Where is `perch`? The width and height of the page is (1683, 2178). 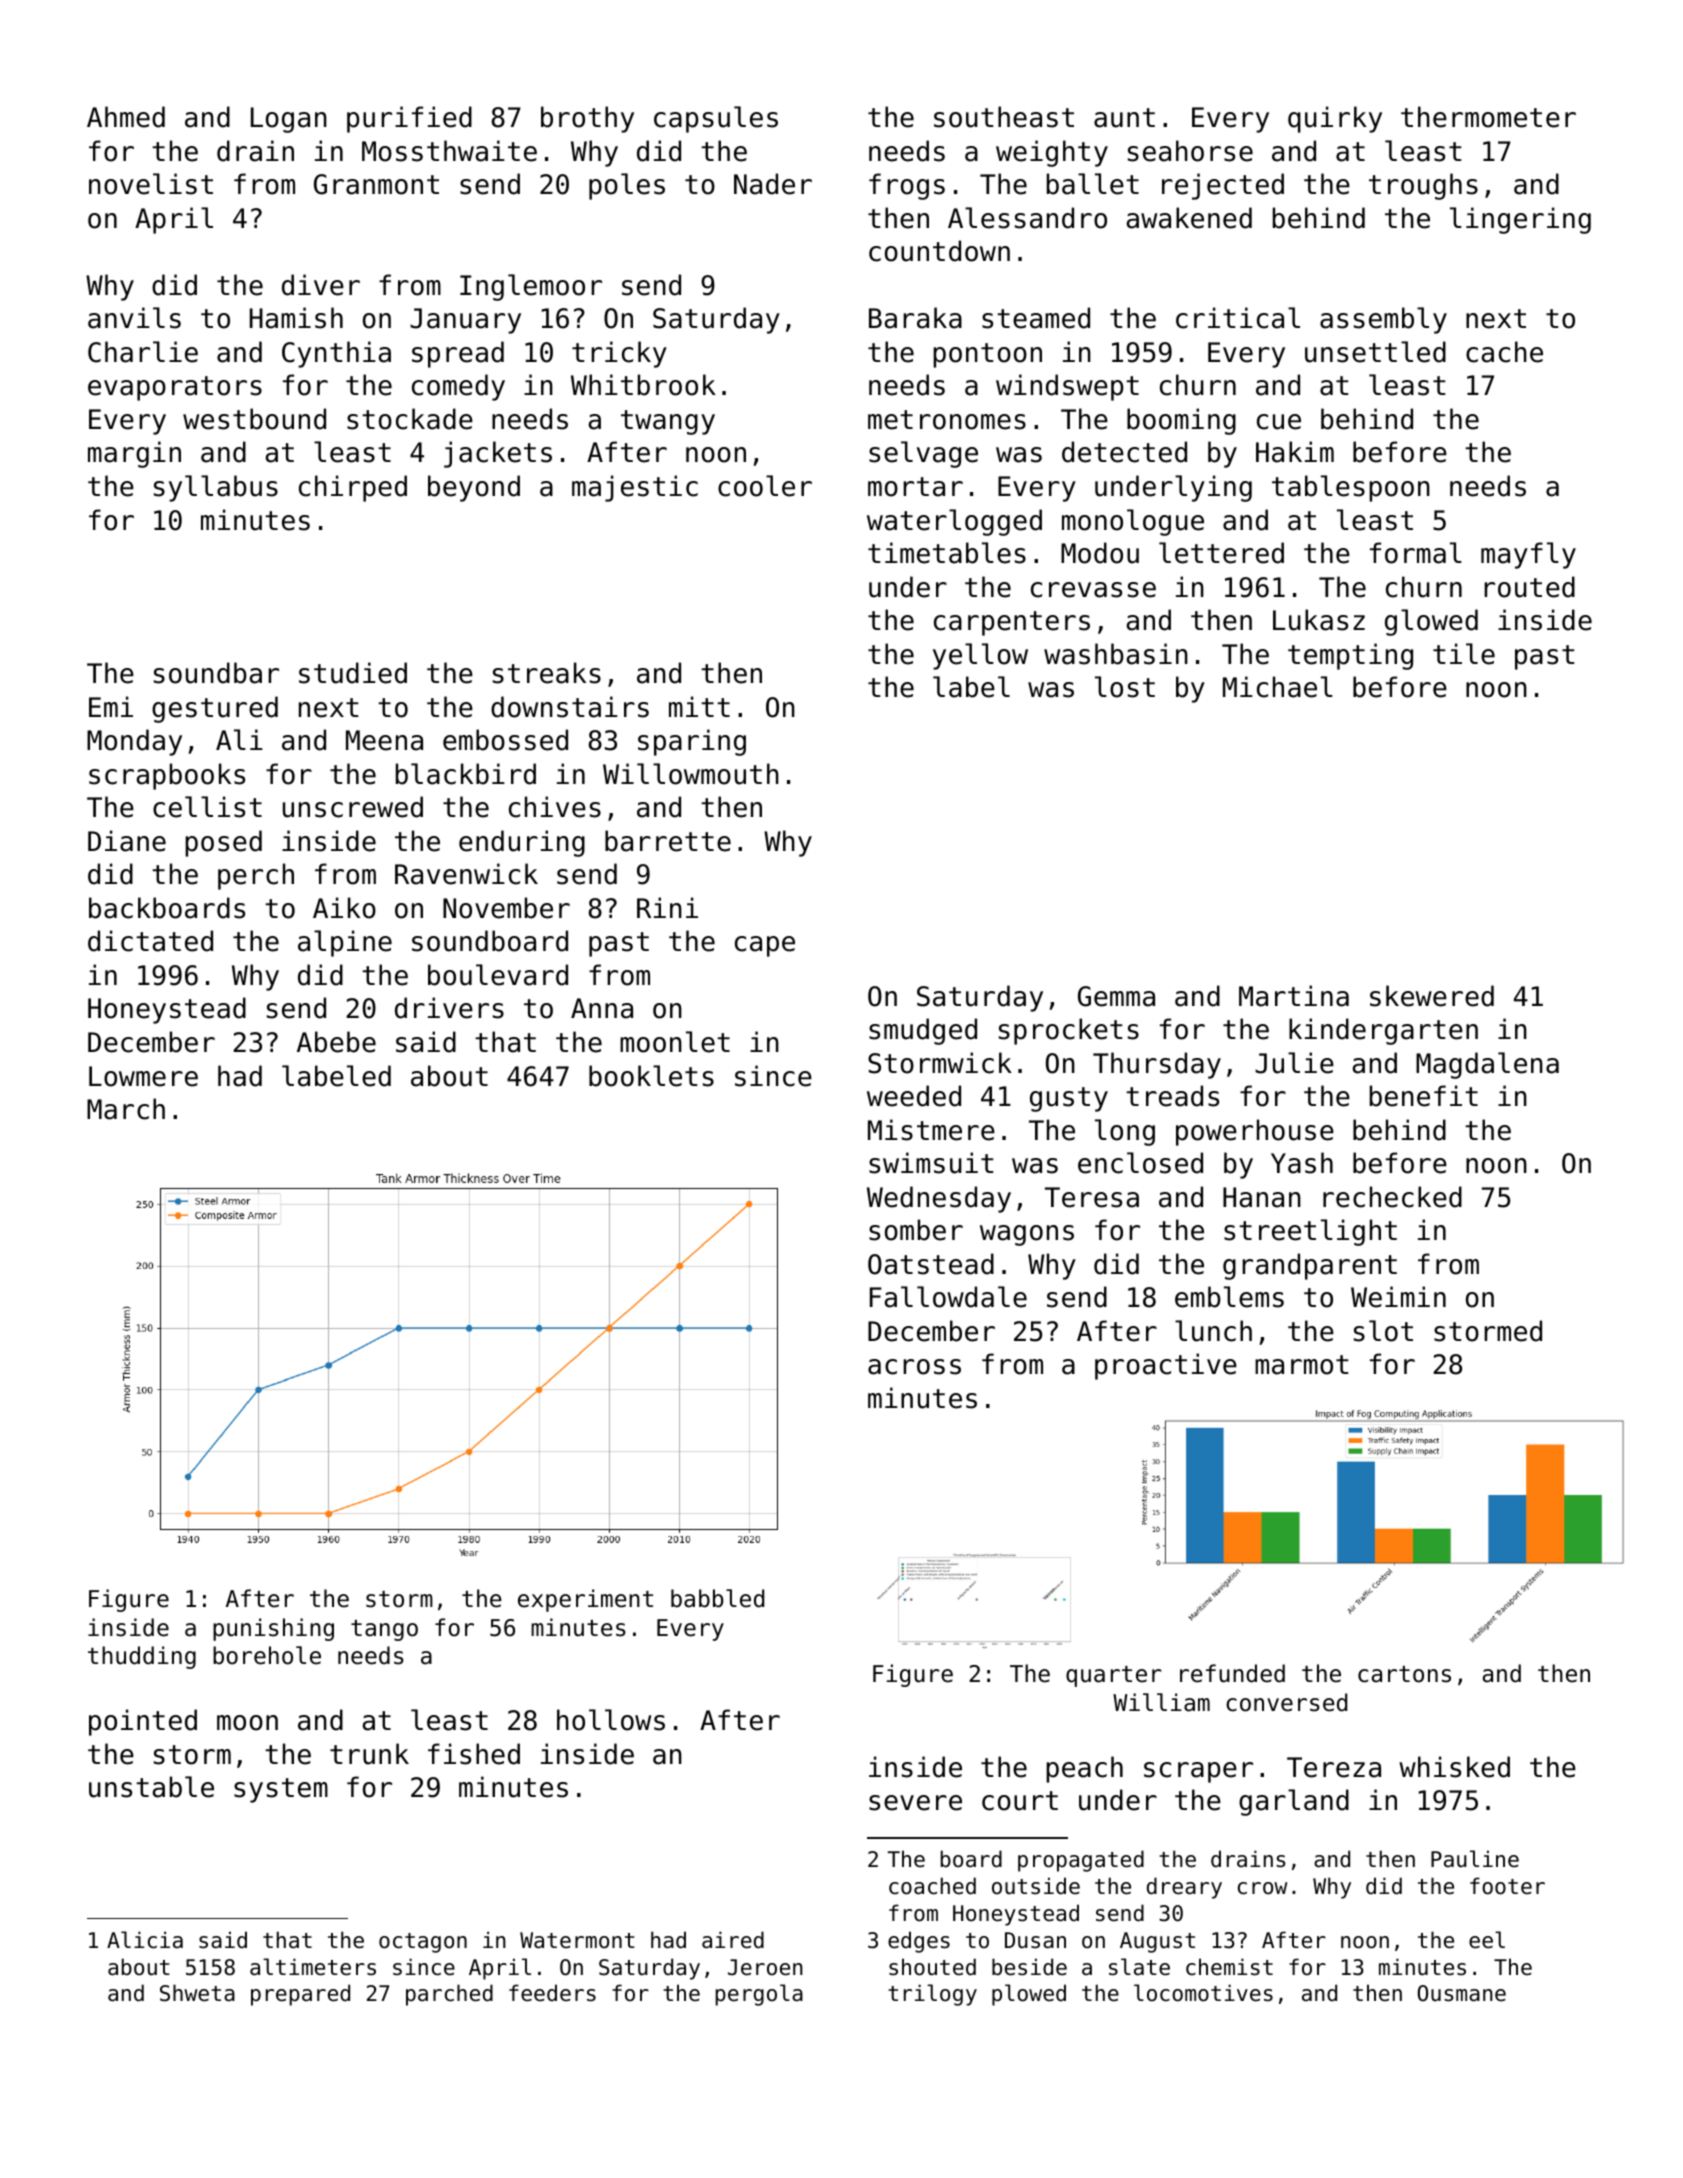
perch is located at coordinates (256, 876).
